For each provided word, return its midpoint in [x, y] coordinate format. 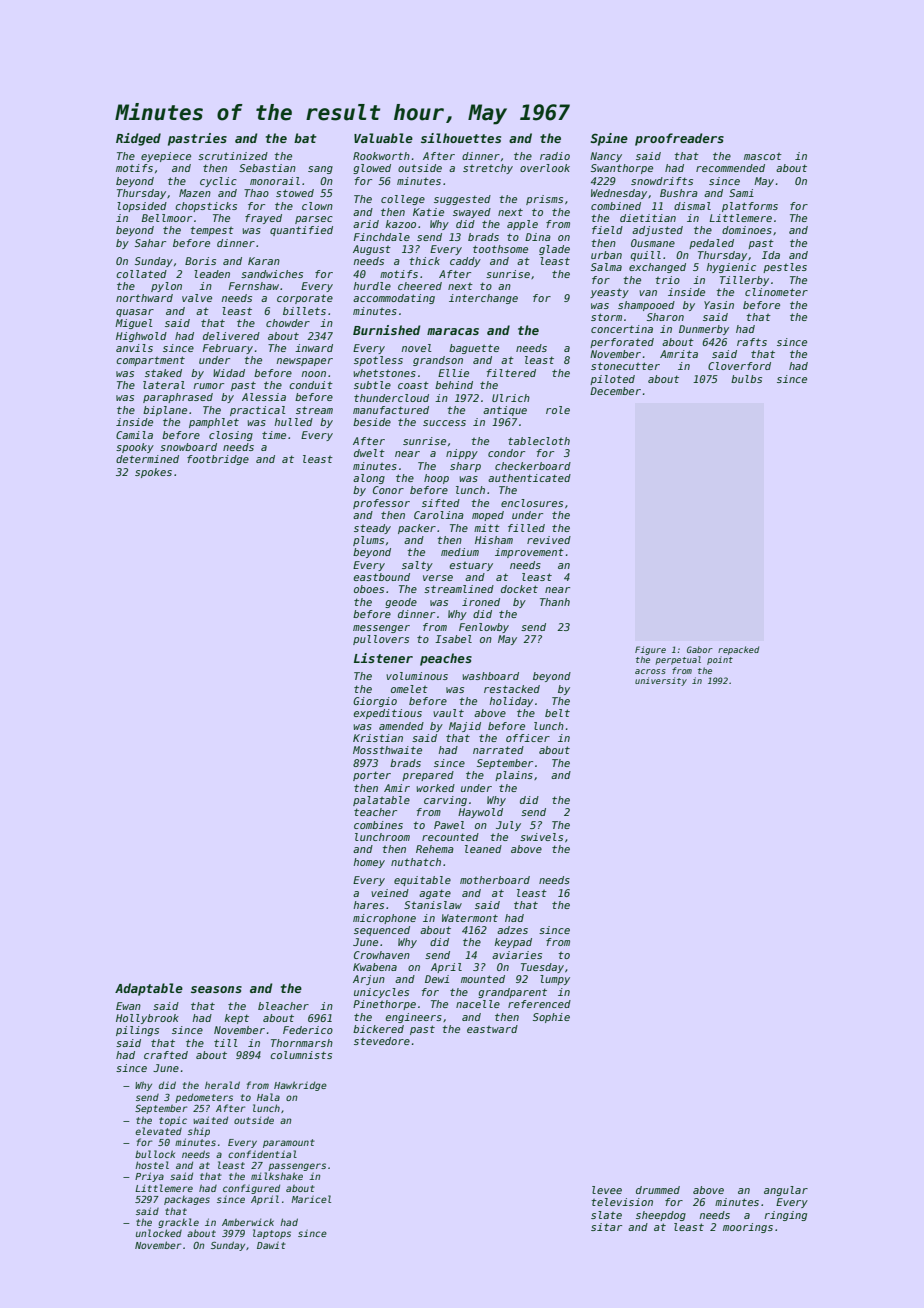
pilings [137, 1031]
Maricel [311, 1199]
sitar [606, 1227]
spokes [153, 473]
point [720, 660]
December [615, 391]
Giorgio [375, 702]
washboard [490, 676]
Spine [609, 139]
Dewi [437, 979]
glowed [372, 169]
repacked [738, 650]
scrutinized [233, 156]
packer [417, 529]
